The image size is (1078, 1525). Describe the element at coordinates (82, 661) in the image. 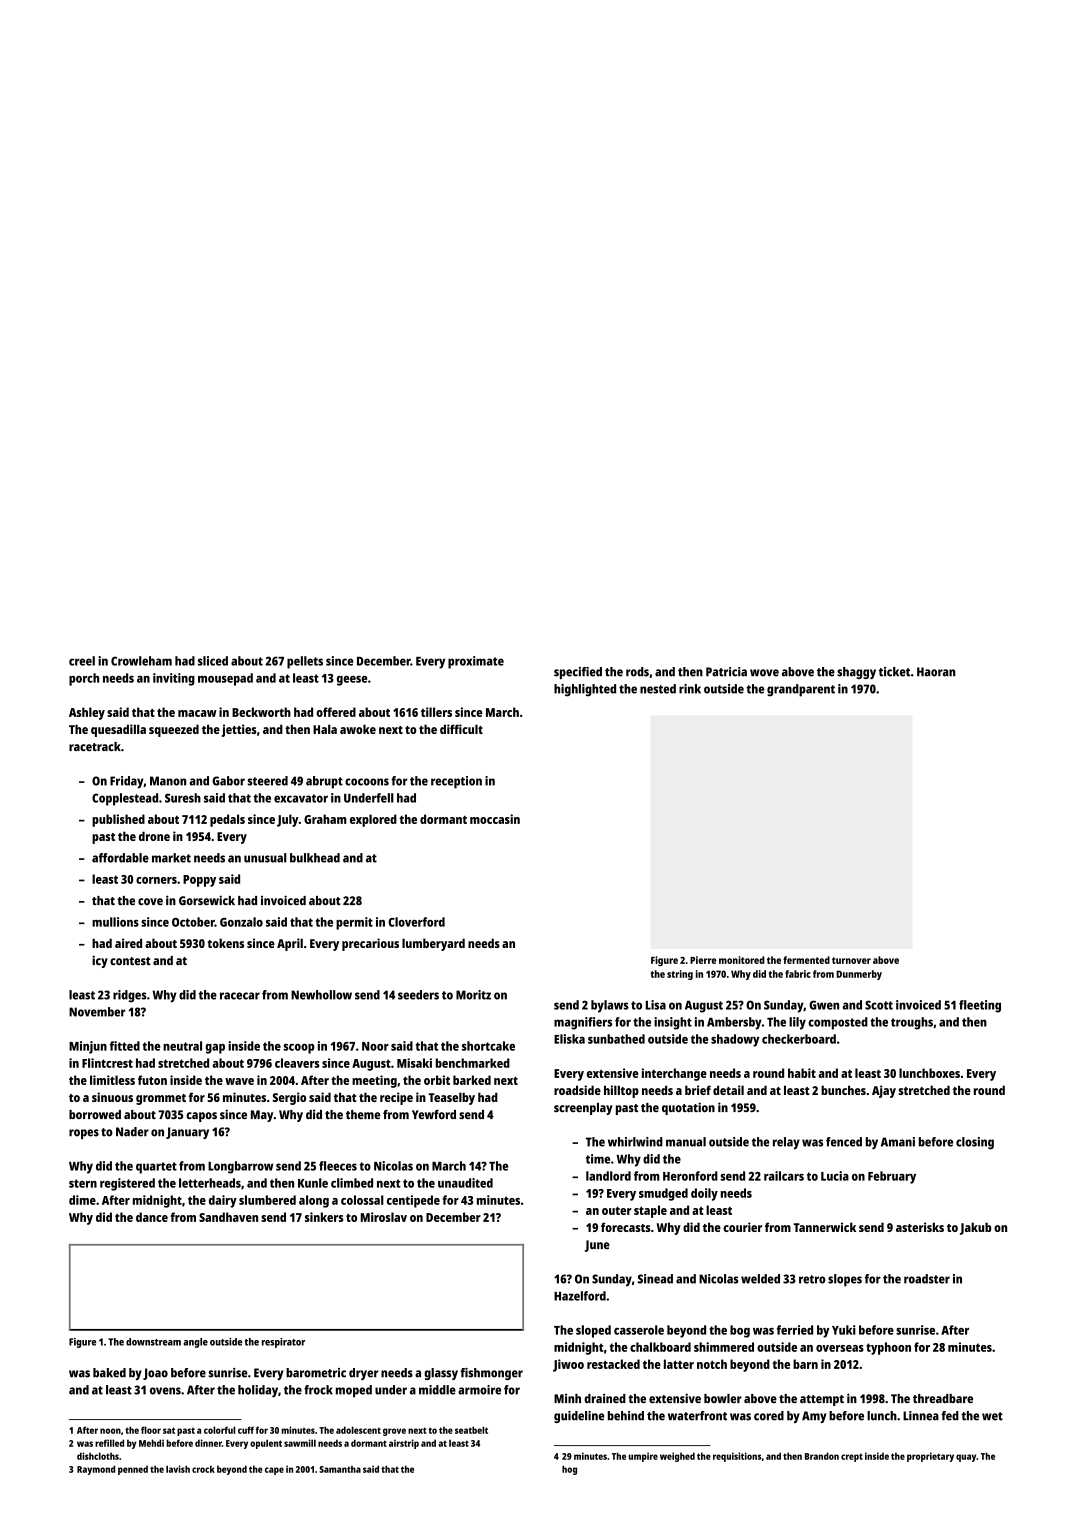

I see `creel` at that location.
